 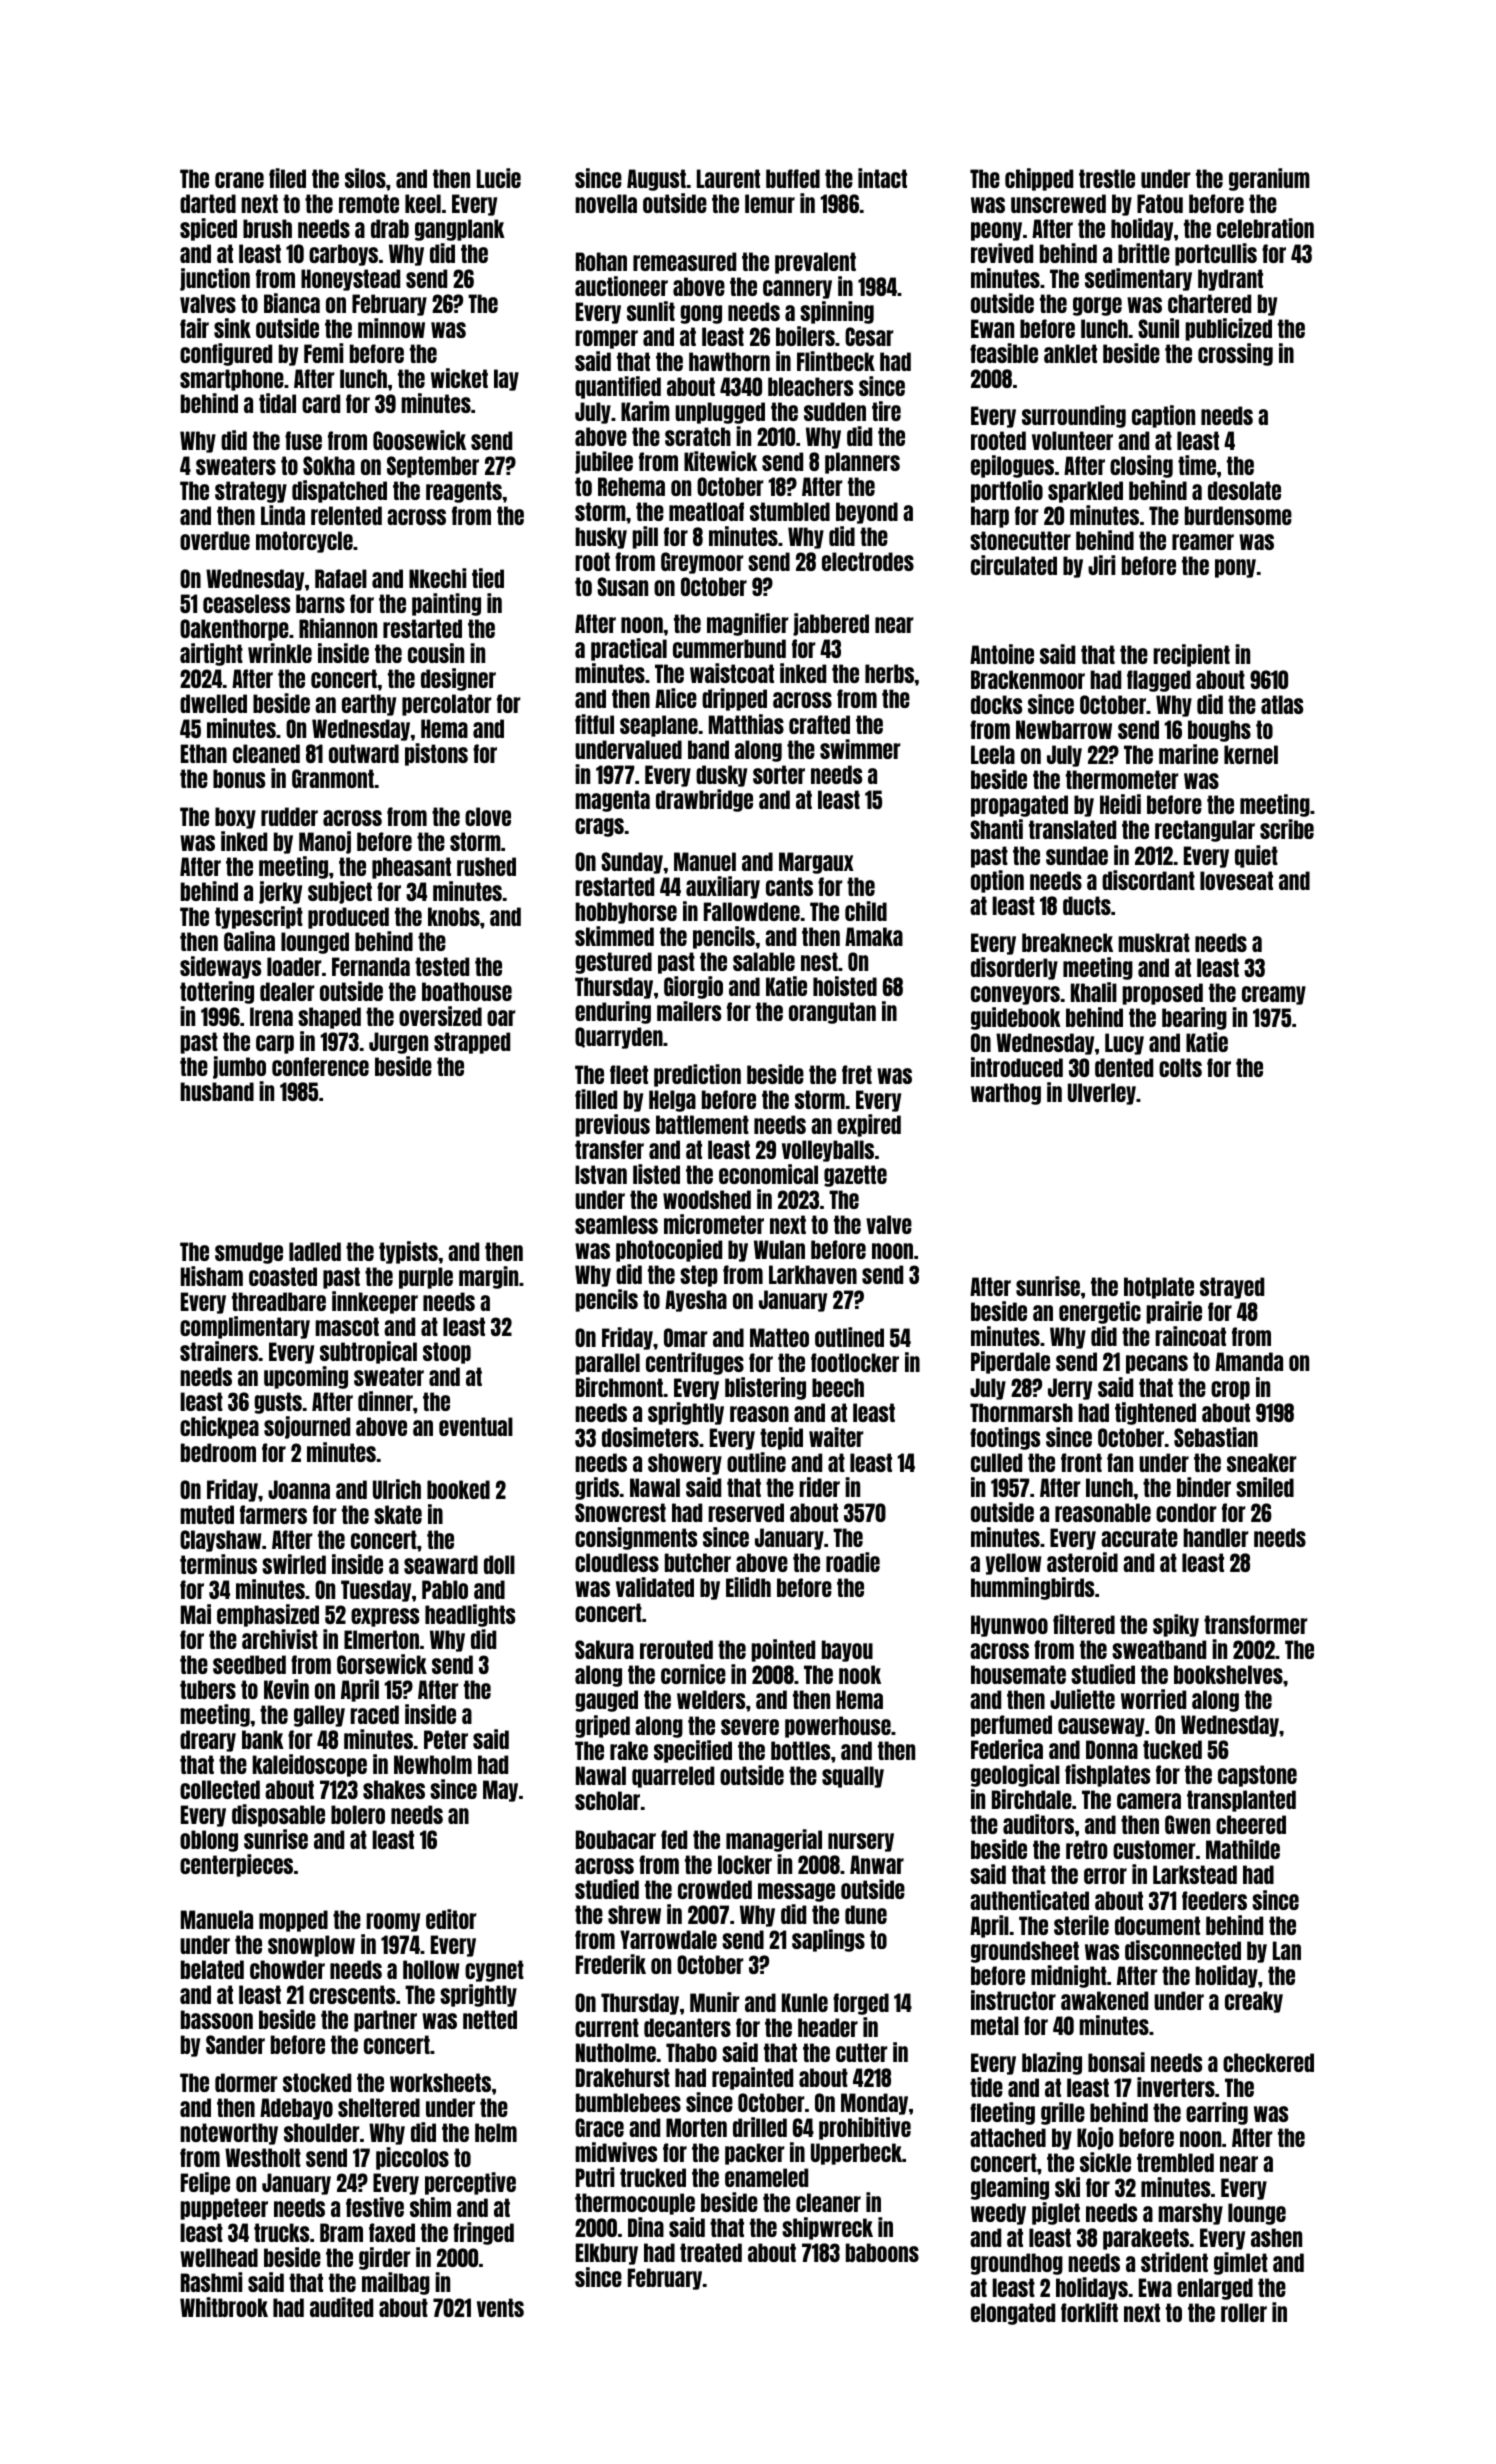 I want to click on anklet, so click(x=1070, y=353).
